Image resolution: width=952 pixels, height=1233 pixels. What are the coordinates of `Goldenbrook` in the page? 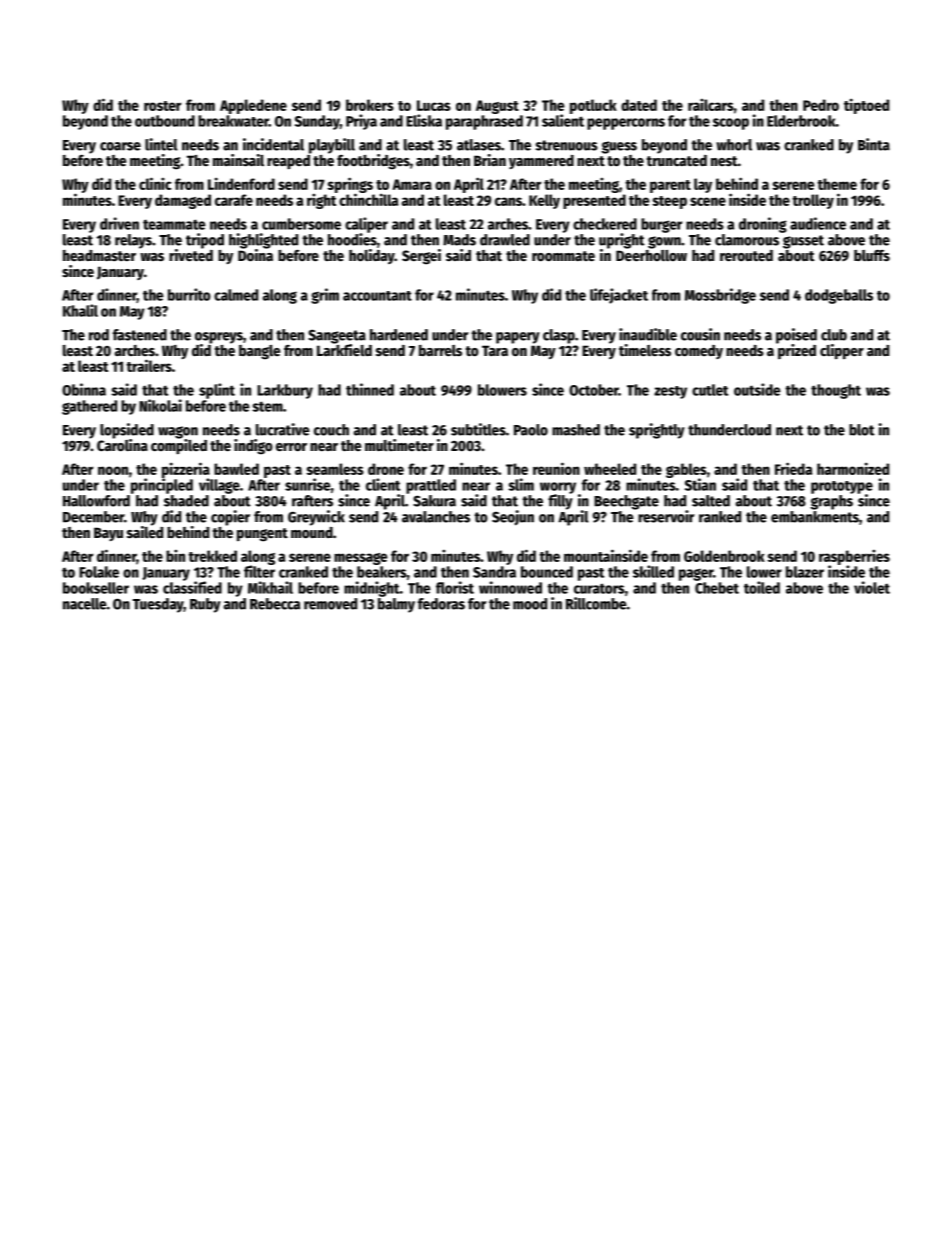 It's located at (724, 556).
